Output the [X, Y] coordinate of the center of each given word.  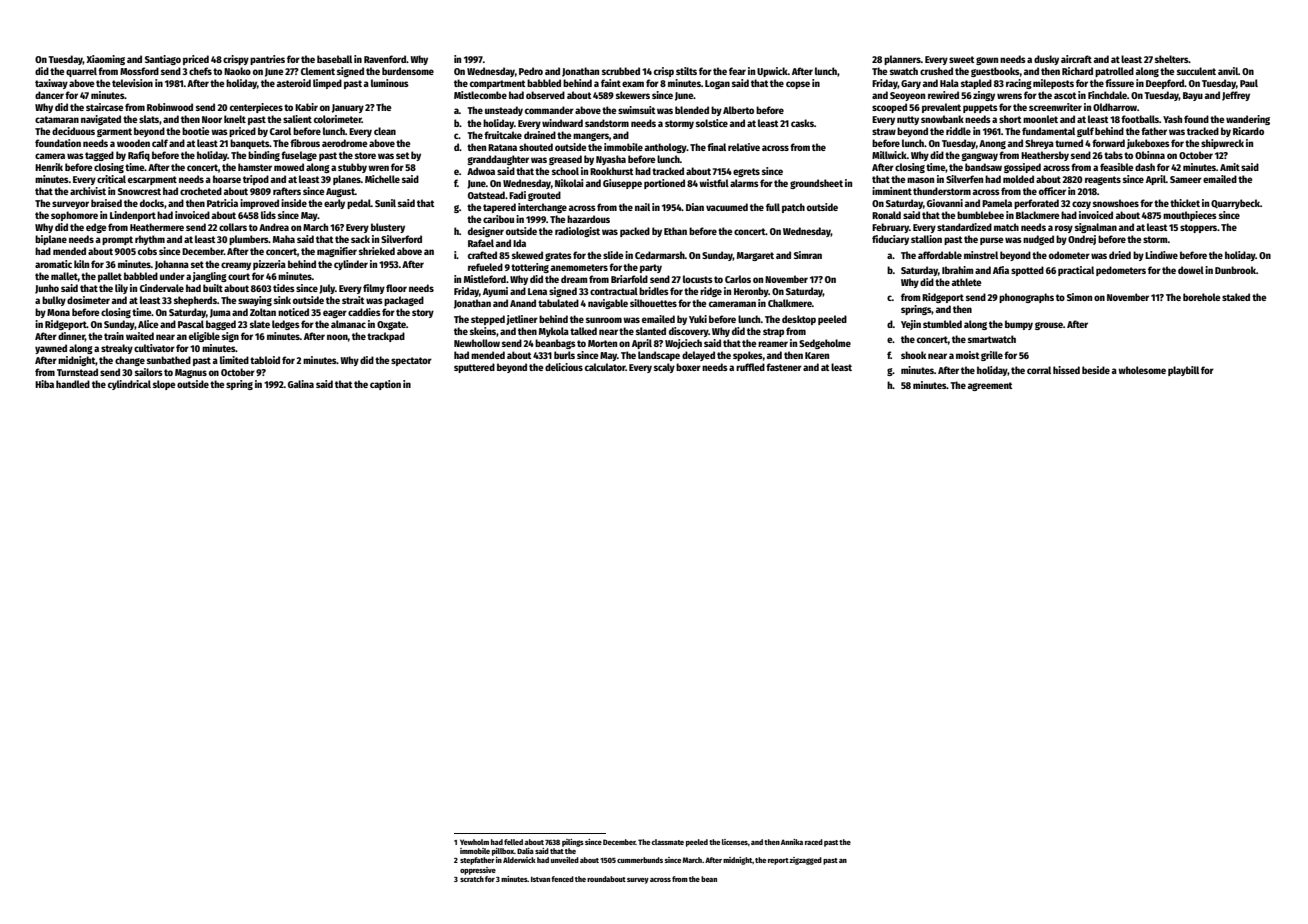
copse [798, 85]
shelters [1172, 59]
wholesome [1142, 370]
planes [347, 180]
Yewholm [474, 842]
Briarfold [629, 279]
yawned [51, 349]
